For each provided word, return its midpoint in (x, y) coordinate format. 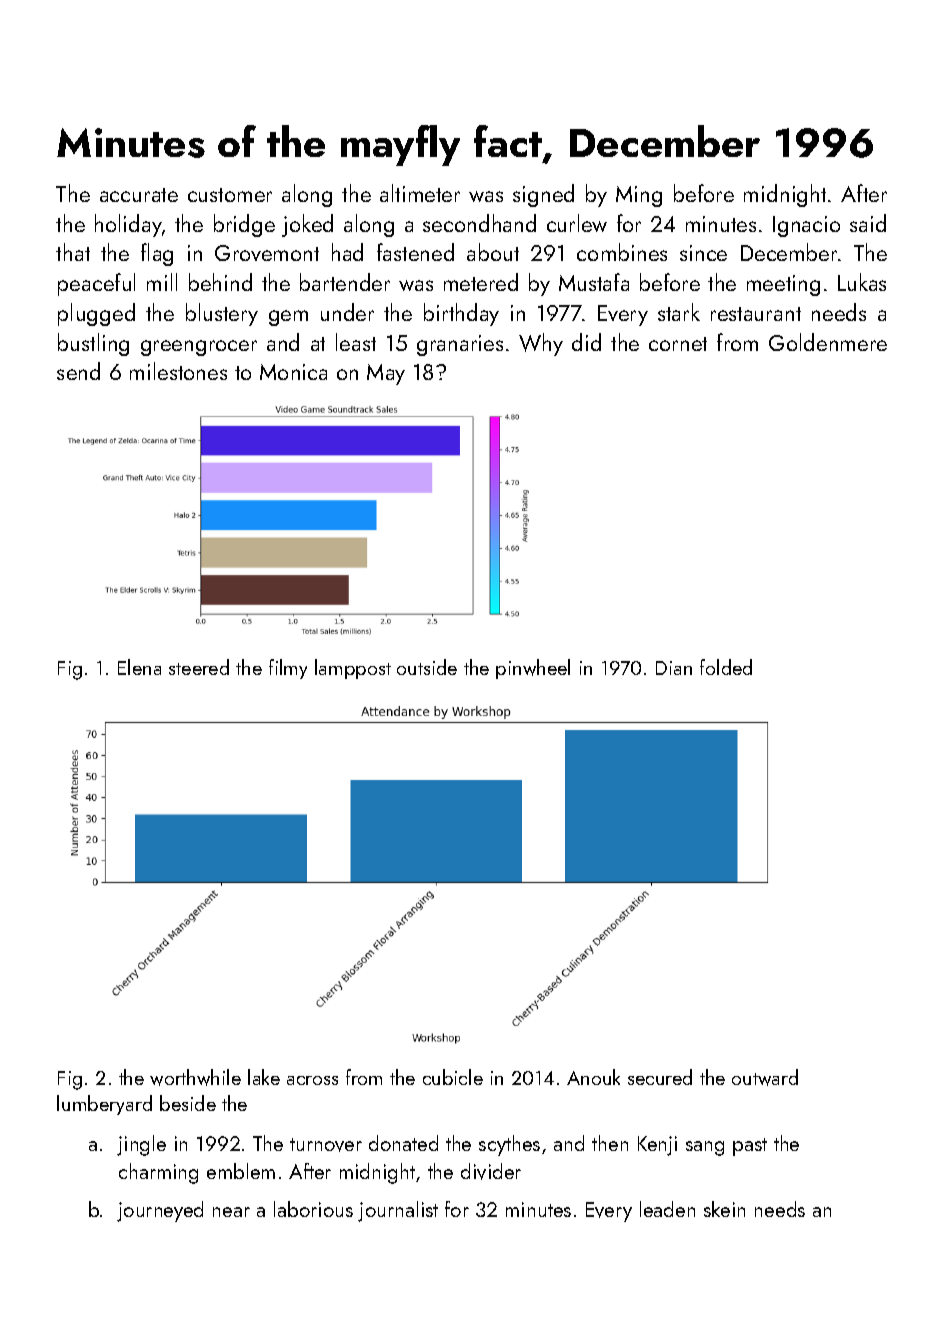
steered (199, 667)
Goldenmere (828, 342)
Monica (293, 372)
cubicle (453, 1077)
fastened (415, 252)
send (78, 371)
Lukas (862, 282)
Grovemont (267, 253)
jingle (141, 1145)
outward (765, 1077)
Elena (139, 667)
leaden (667, 1209)
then (610, 1143)
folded (726, 667)
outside (427, 667)
